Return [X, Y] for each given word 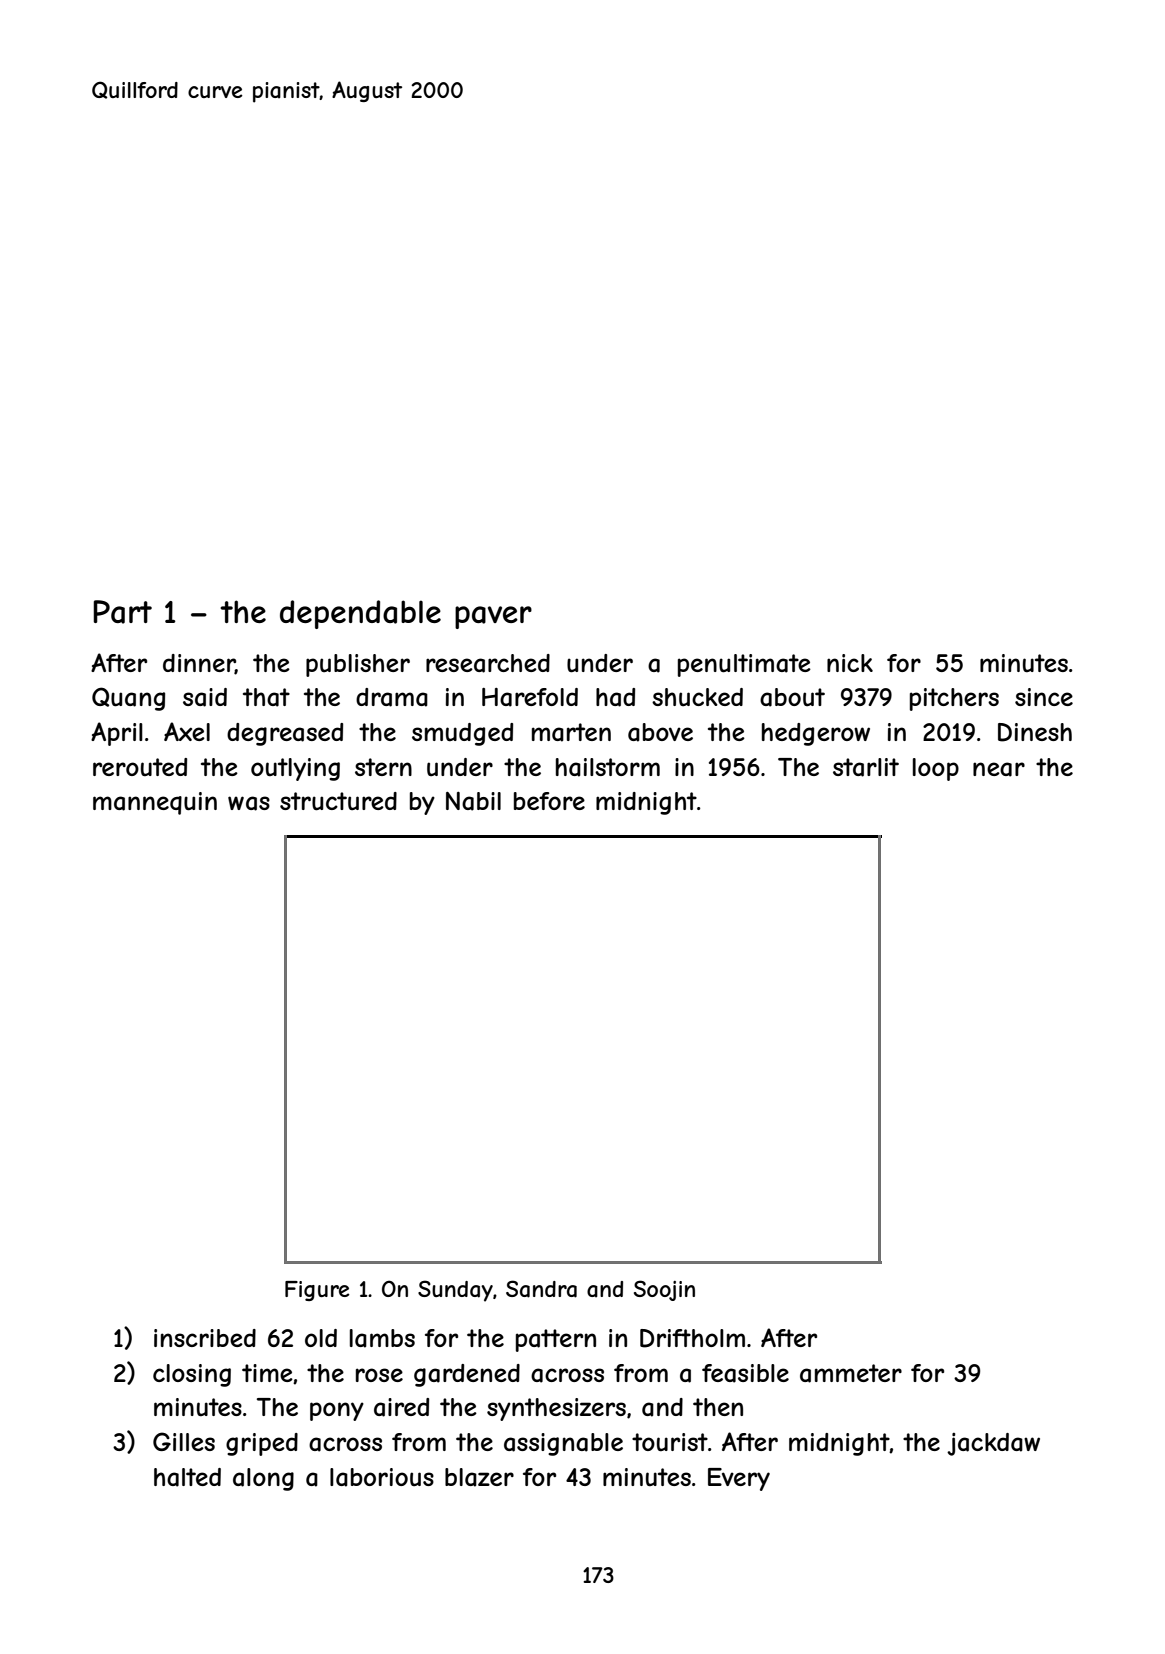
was [249, 803]
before [549, 801]
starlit [866, 767]
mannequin [155, 803]
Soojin [664, 1290]
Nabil [473, 801]
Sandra [541, 1289]
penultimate [744, 665]
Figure [317, 1291]
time [267, 1373]
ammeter [851, 1373]
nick [850, 663]
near [999, 769]
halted [187, 1477]
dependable [360, 614]
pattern [556, 1340]
